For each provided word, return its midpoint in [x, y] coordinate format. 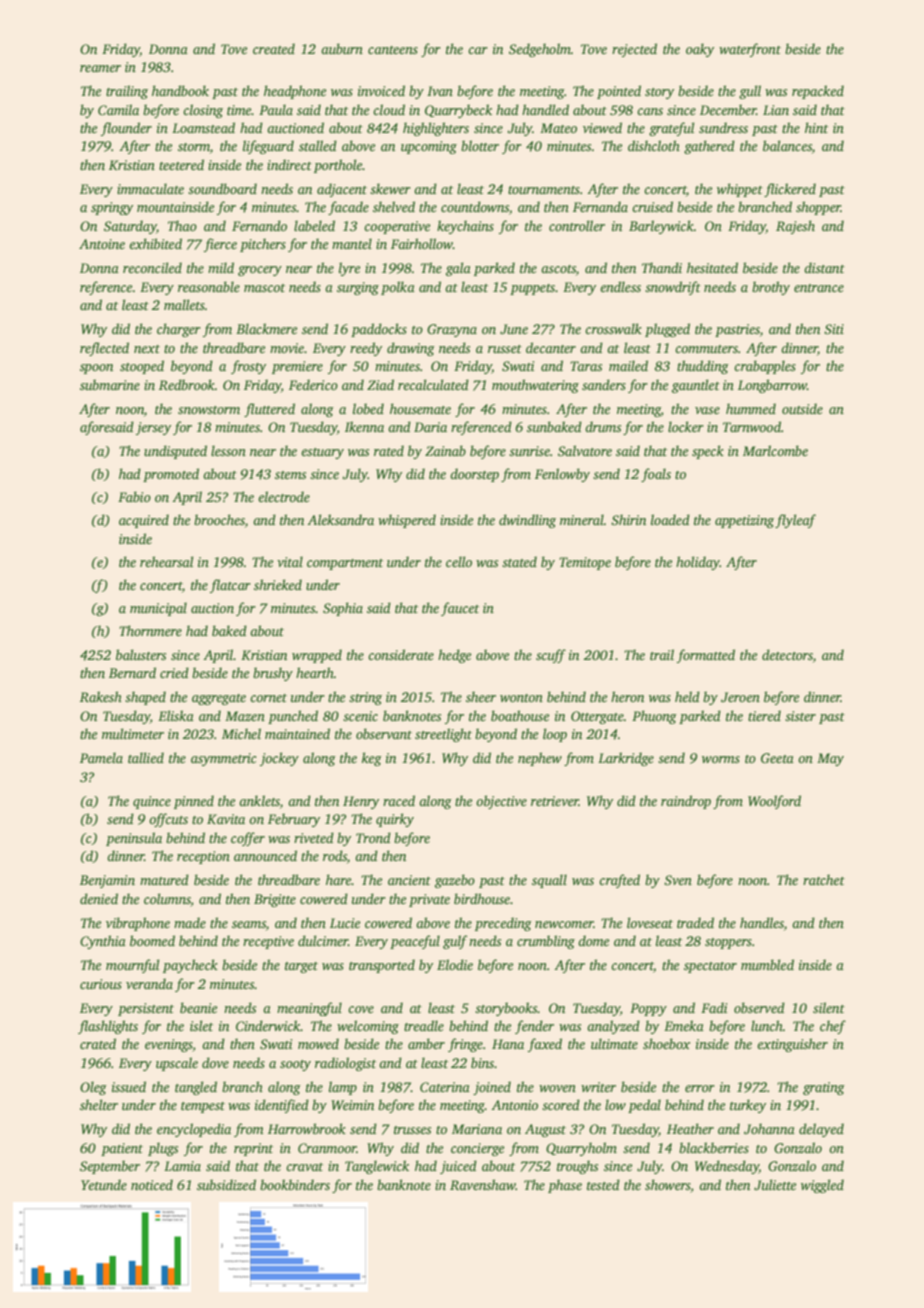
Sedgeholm [540, 50]
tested [603, 1184]
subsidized [226, 1184]
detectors [787, 654]
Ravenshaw [483, 1184]
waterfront [750, 50]
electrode [284, 496]
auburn [342, 48]
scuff [551, 656]
